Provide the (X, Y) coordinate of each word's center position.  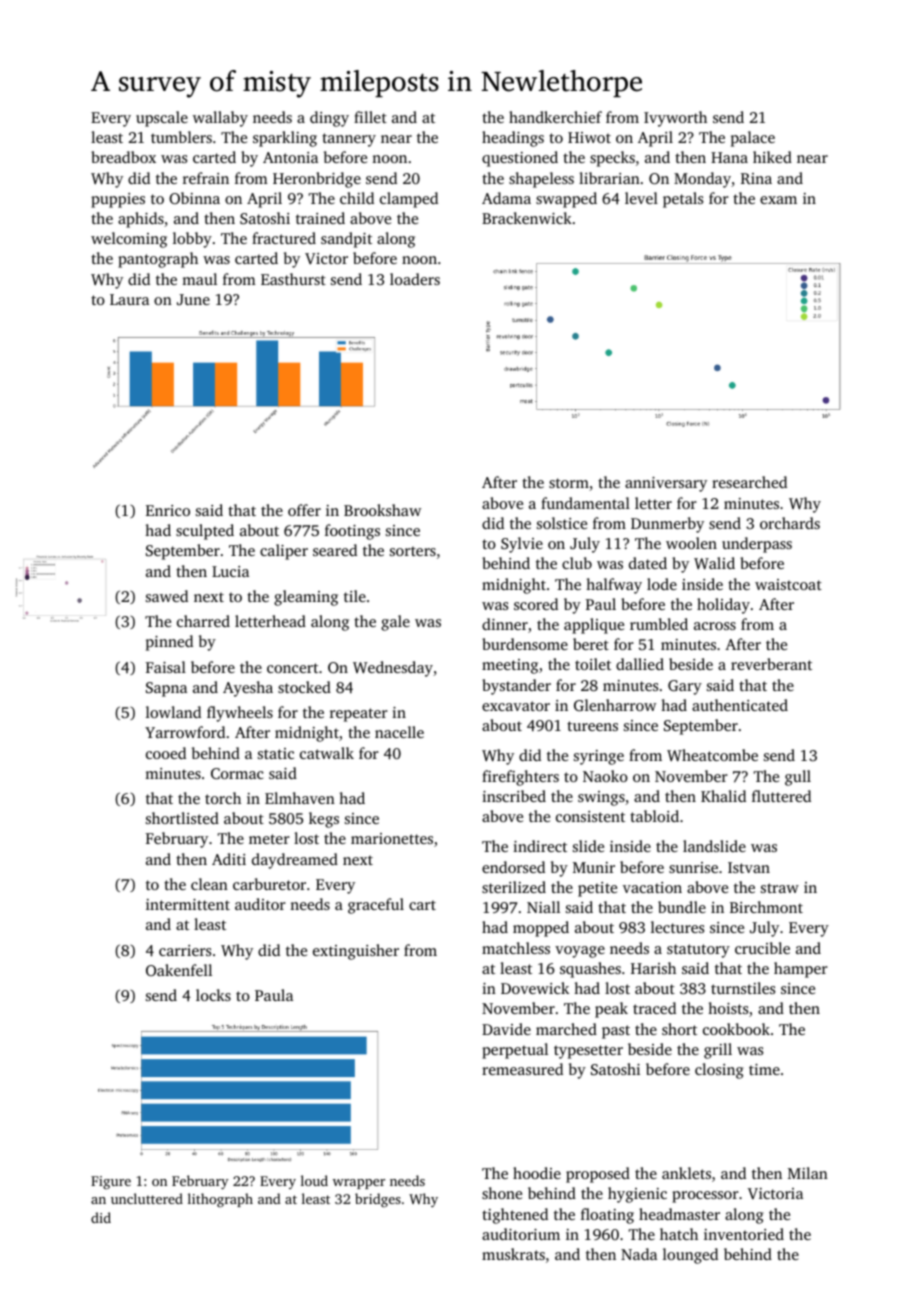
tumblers (181, 137)
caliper (284, 552)
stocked (304, 687)
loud (314, 1180)
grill (718, 1051)
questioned (520, 159)
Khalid (723, 796)
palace (753, 139)
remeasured (522, 1069)
